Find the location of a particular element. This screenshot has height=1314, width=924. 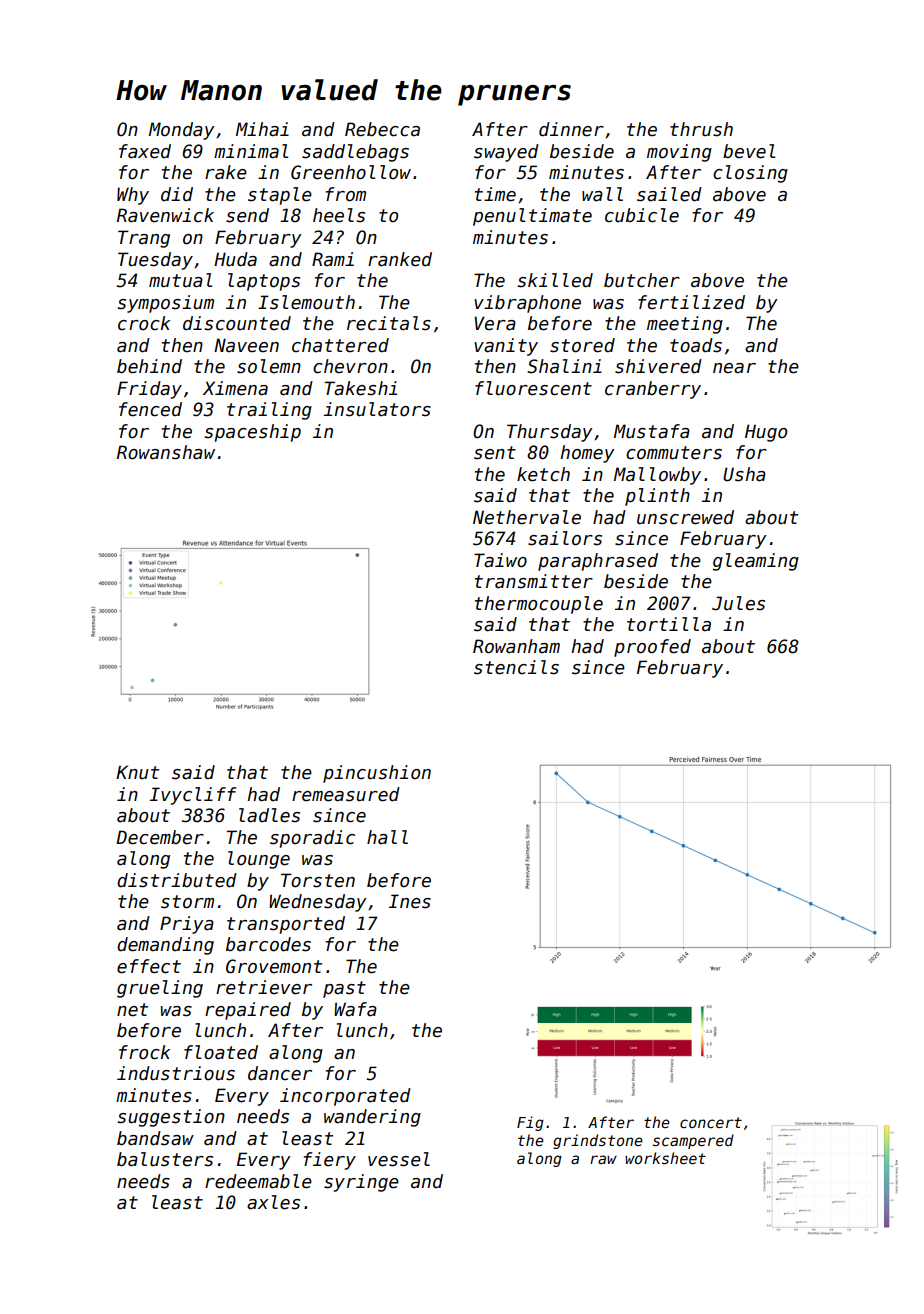

suggestion is located at coordinates (171, 1118).
